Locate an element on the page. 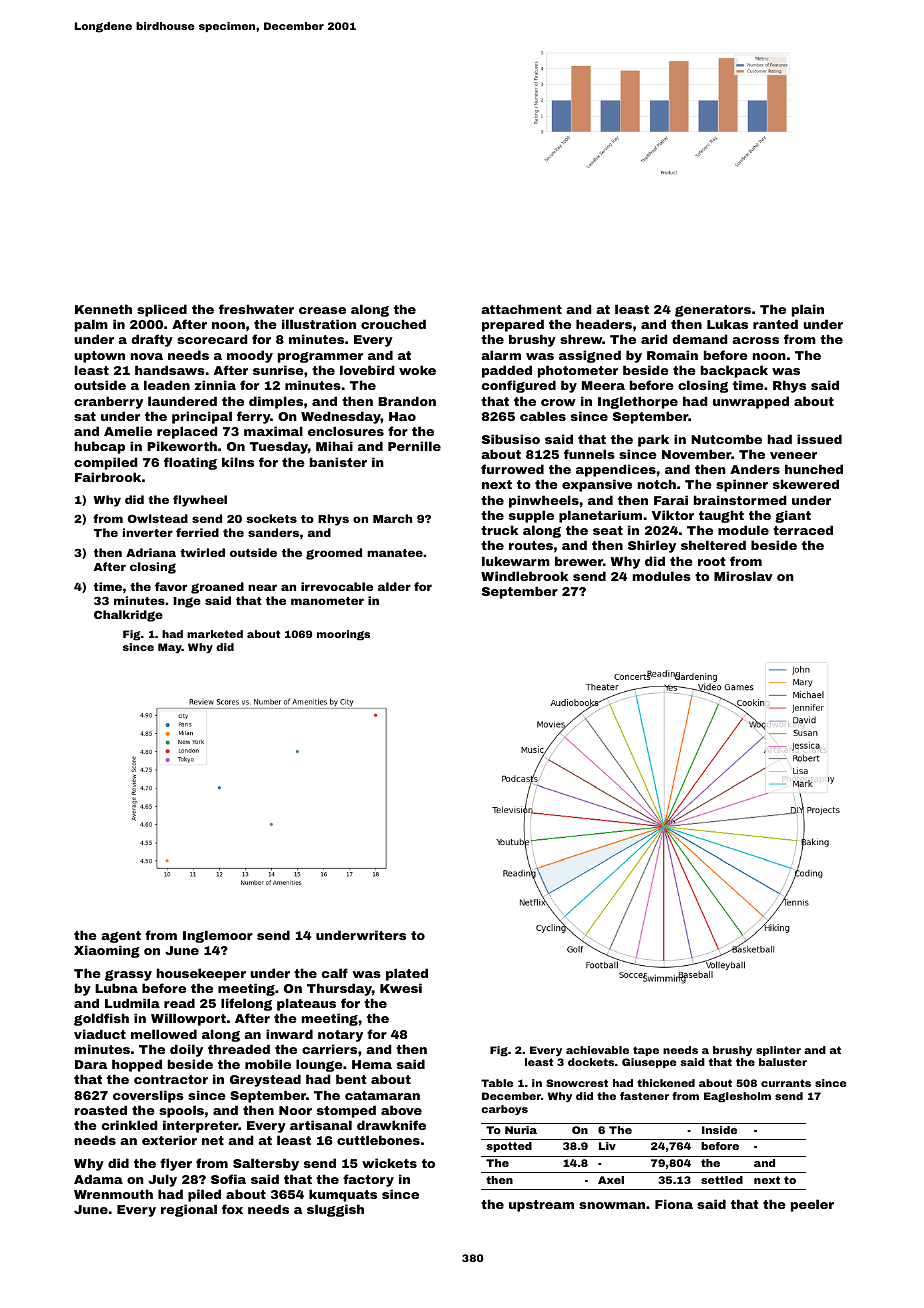 The width and height of the image is (924, 1308). Wrenmouth is located at coordinates (113, 1194).
